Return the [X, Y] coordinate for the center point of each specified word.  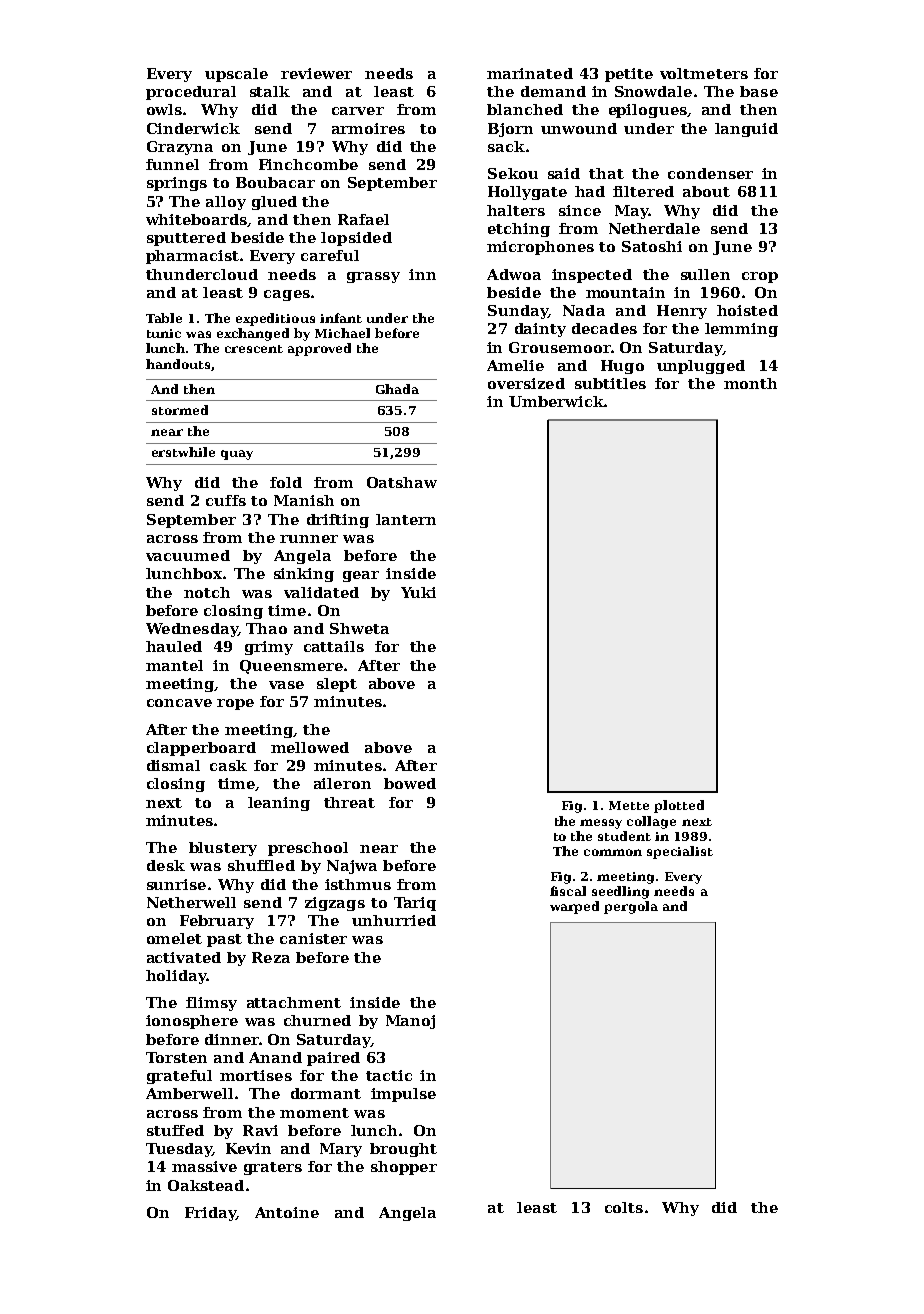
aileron [342, 783]
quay [237, 455]
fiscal [568, 891]
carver [358, 111]
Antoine [287, 1212]
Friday [210, 1214]
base [759, 91]
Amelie [515, 365]
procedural [191, 93]
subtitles [610, 383]
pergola [631, 907]
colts [624, 1207]
